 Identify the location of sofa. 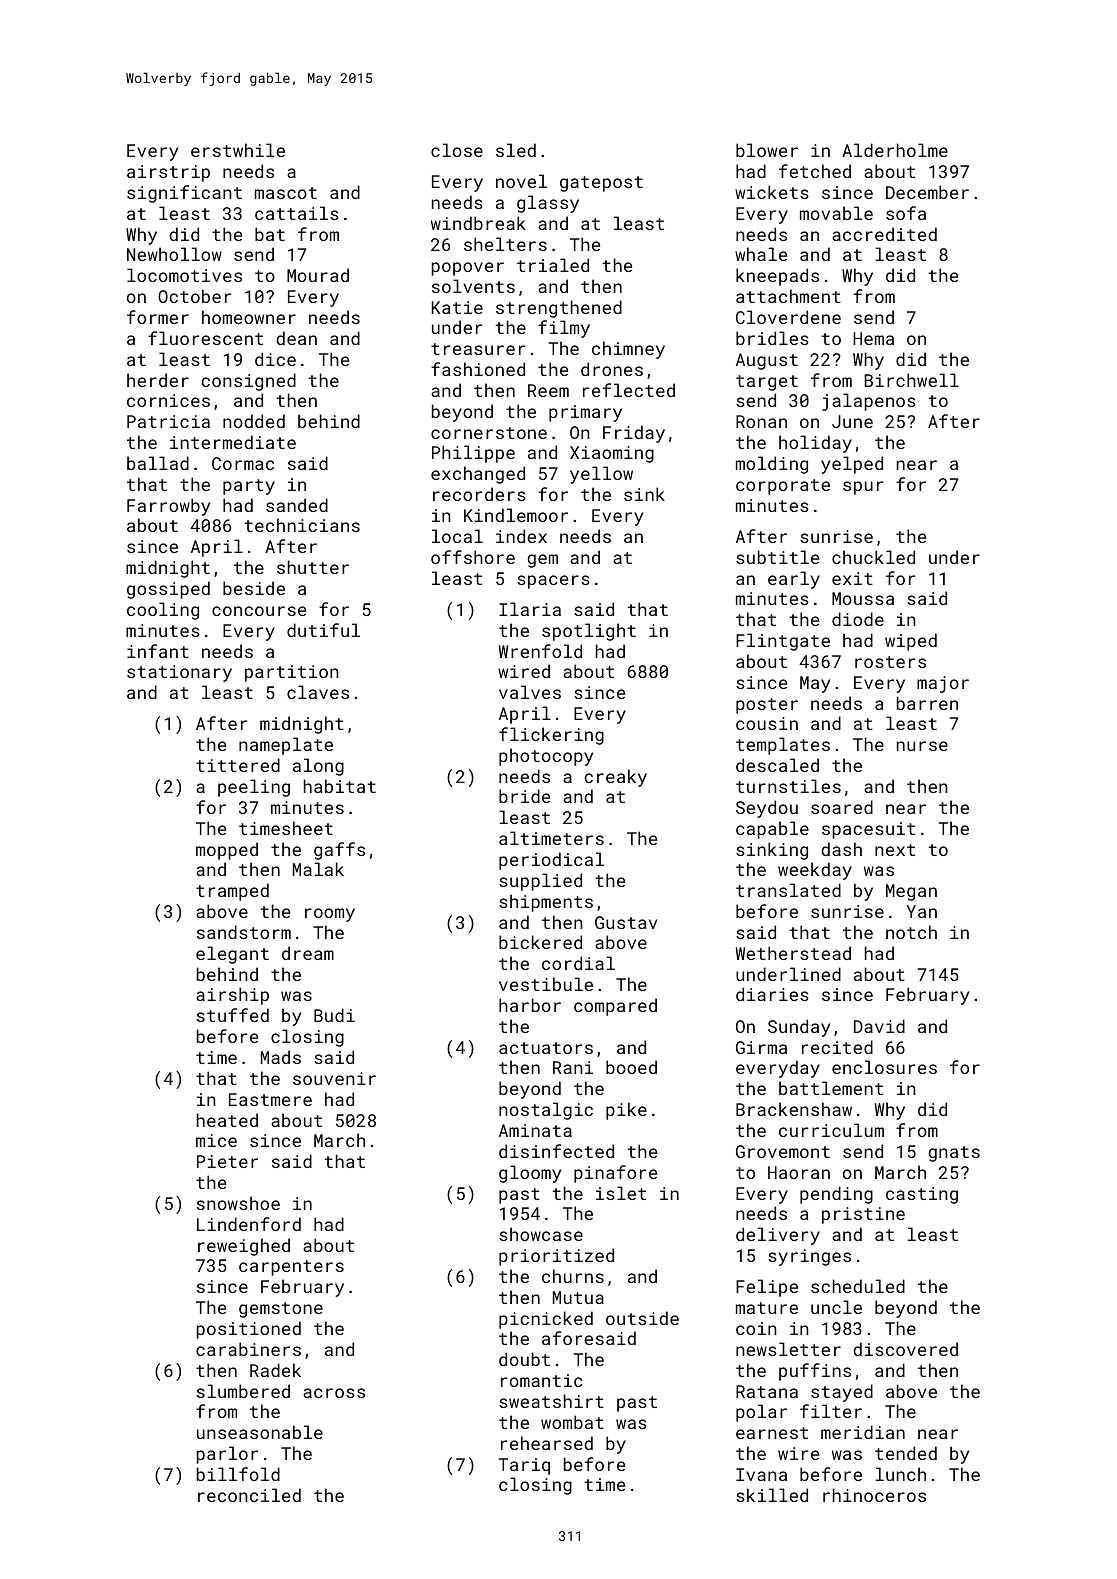
(906, 213).
